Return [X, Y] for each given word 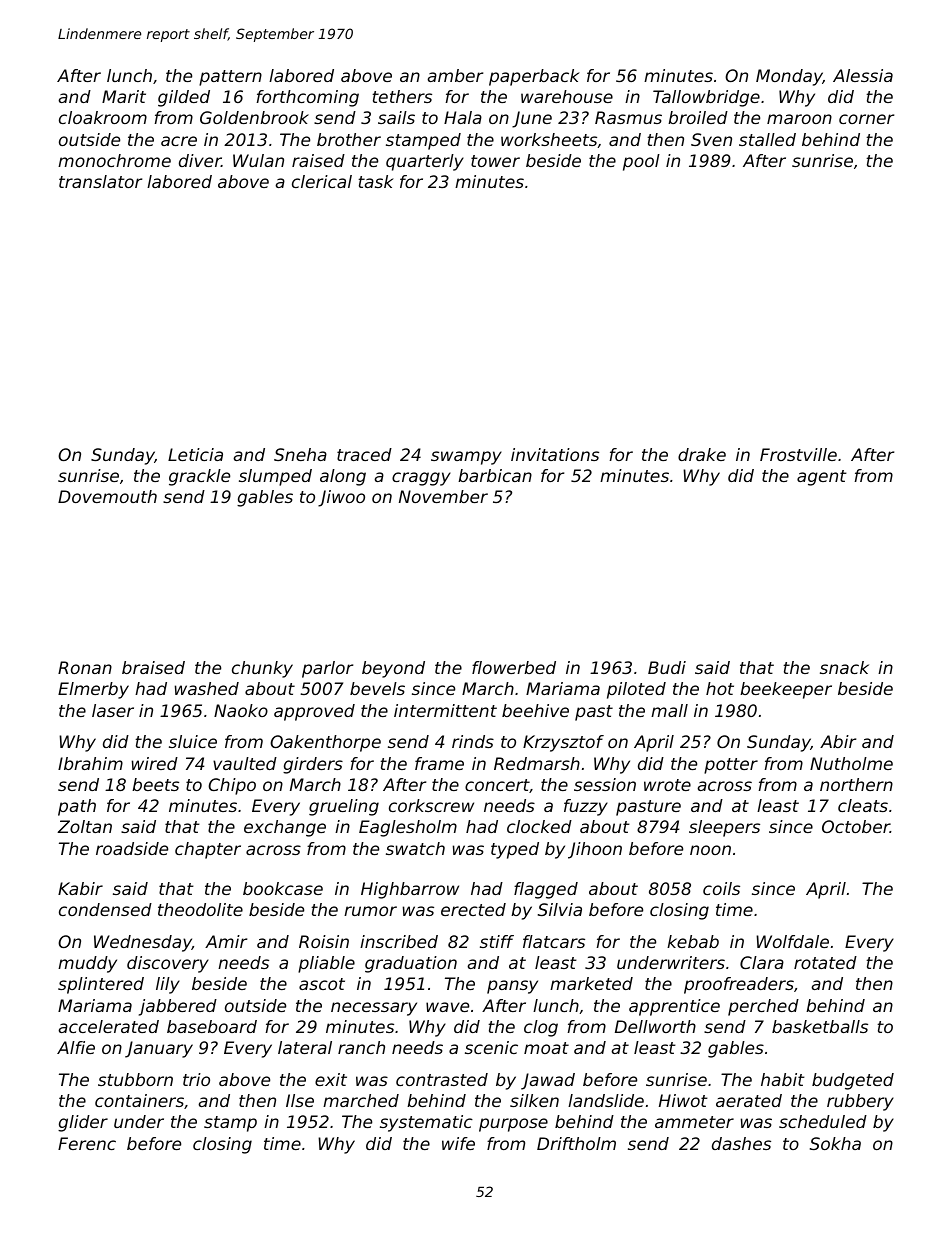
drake [702, 454]
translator [100, 181]
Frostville [798, 454]
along [343, 477]
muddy [87, 964]
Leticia [195, 454]
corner [866, 119]
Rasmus [628, 117]
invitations [555, 454]
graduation [411, 964]
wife [458, 1143]
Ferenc [87, 1143]
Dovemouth [107, 496]
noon [710, 850]
